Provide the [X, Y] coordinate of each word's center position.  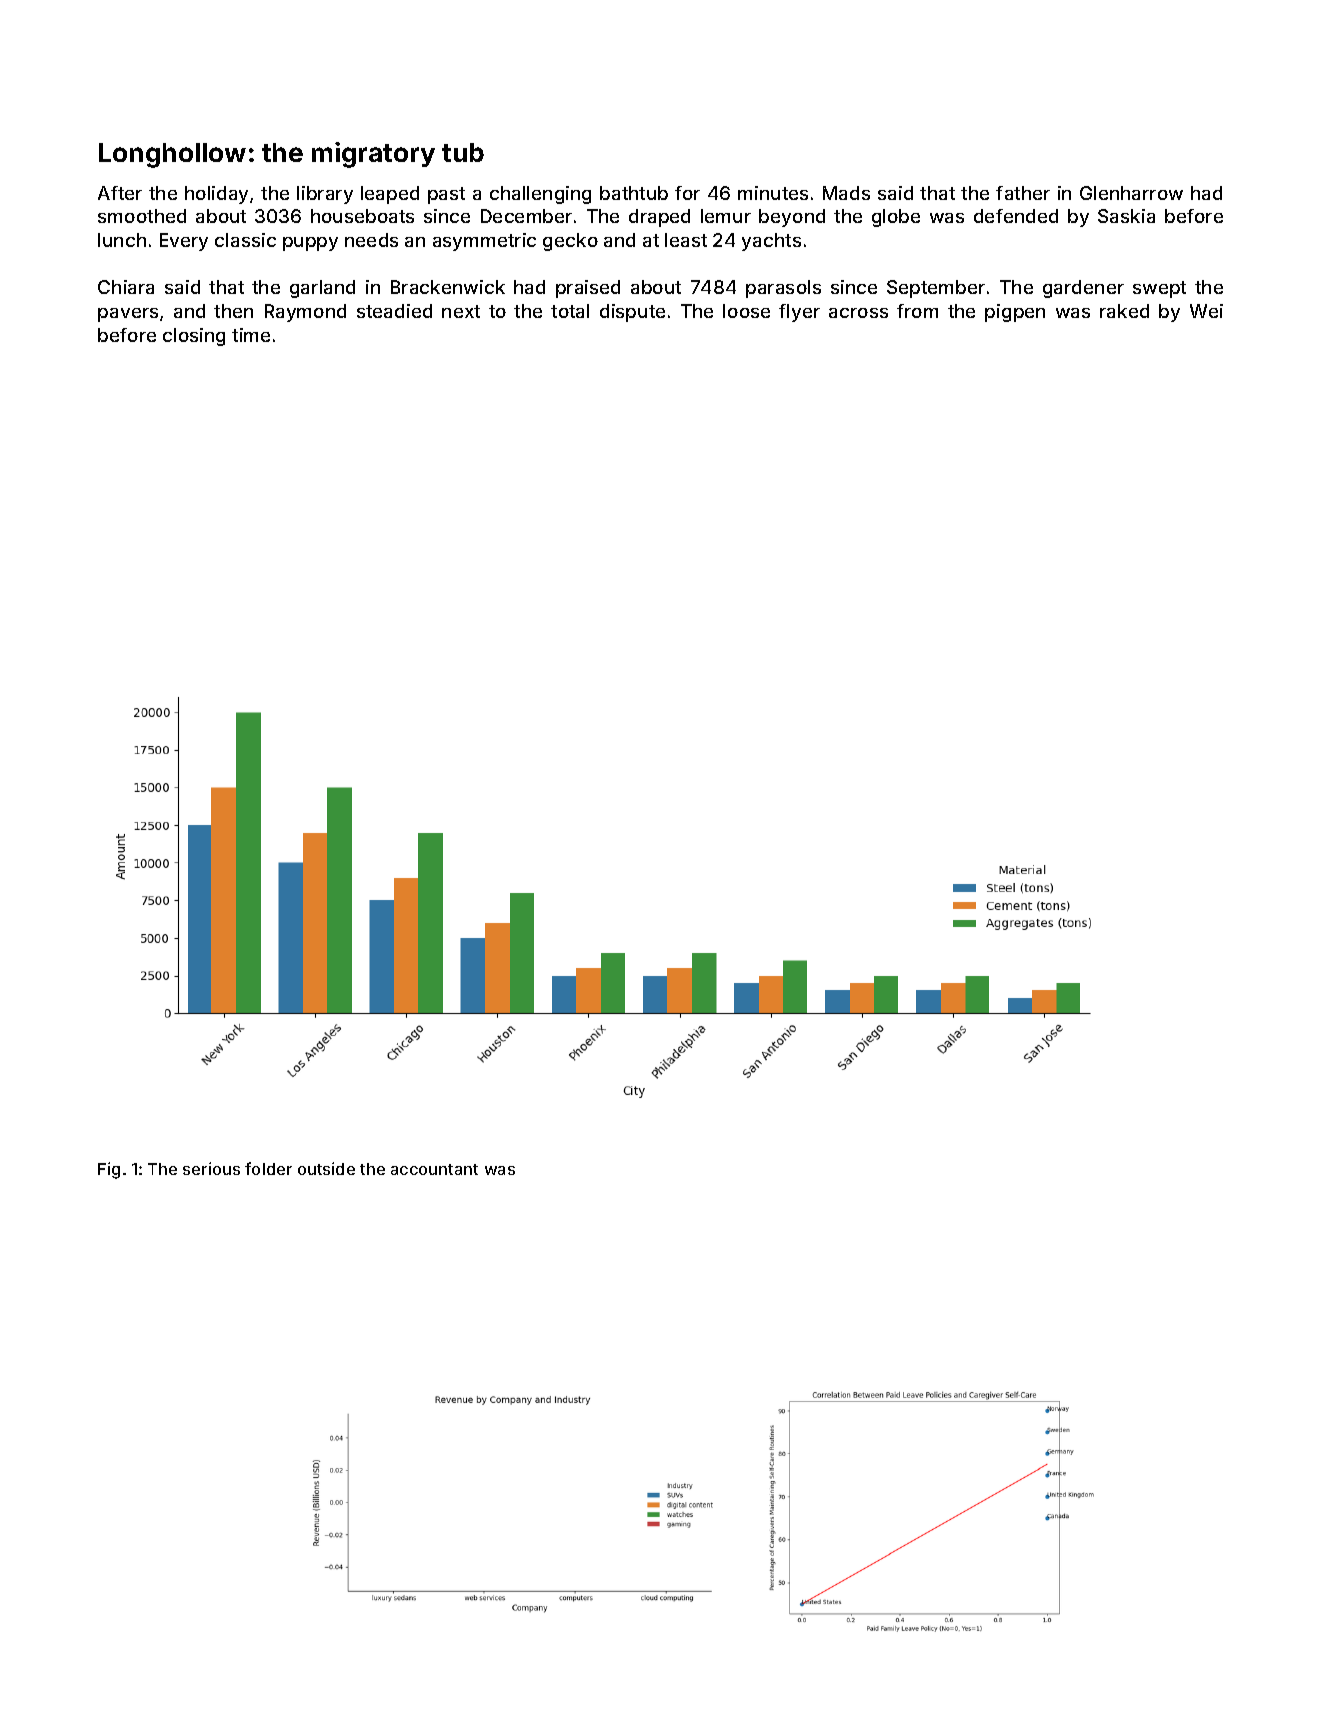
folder [268, 1168]
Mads [846, 193]
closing [194, 337]
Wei [1206, 311]
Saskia [1126, 216]
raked [1124, 311]
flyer [799, 313]
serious [211, 1168]
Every [184, 242]
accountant [434, 1169]
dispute [632, 313]
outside [326, 1168]
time [251, 335]
